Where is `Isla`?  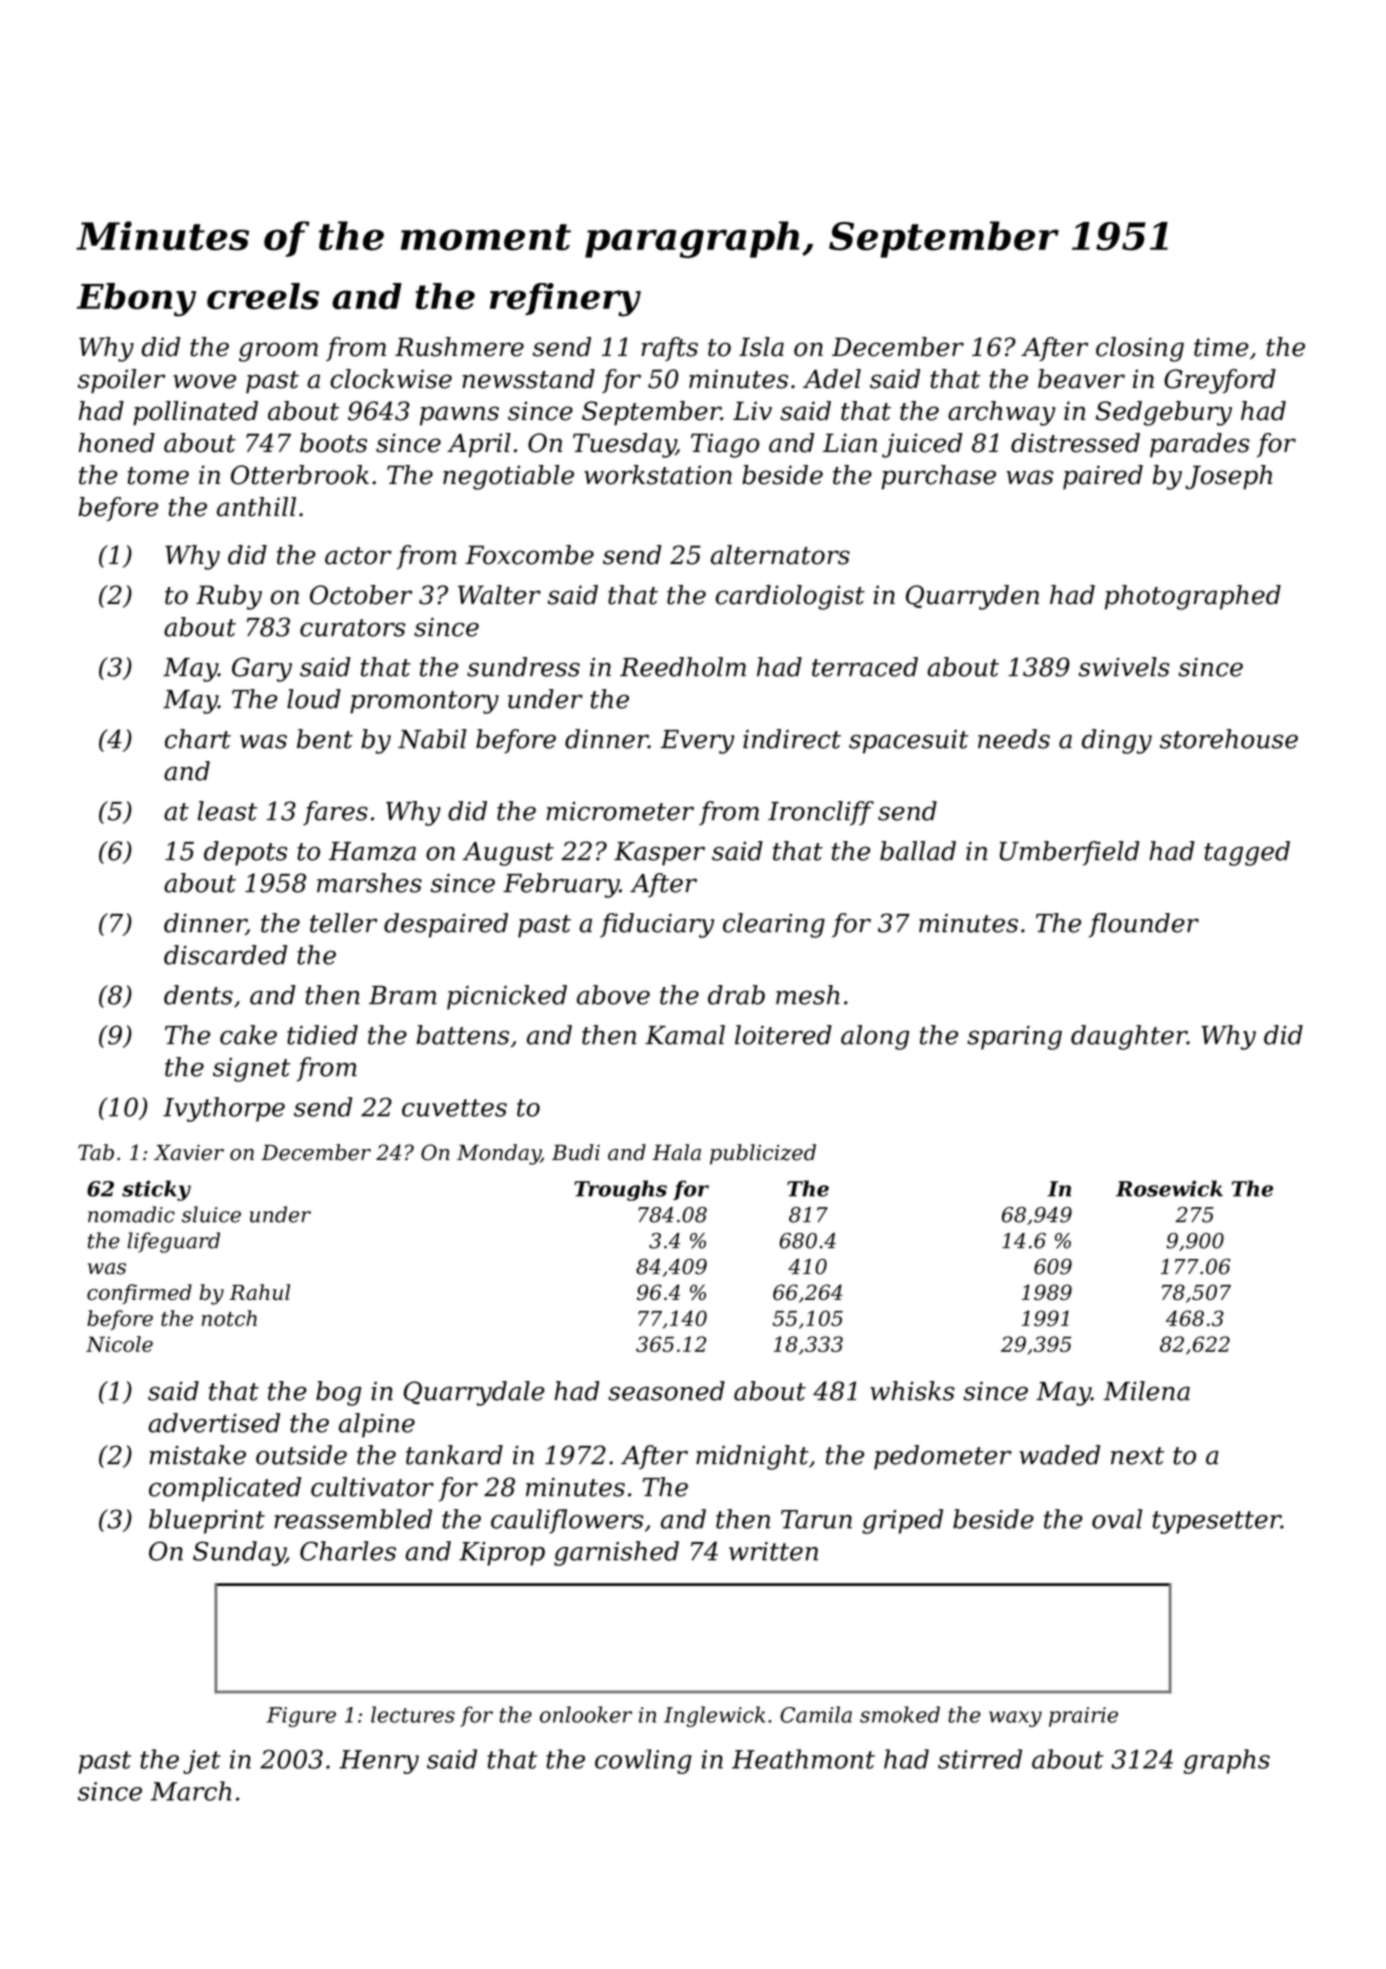
Isla is located at coordinates (761, 347).
